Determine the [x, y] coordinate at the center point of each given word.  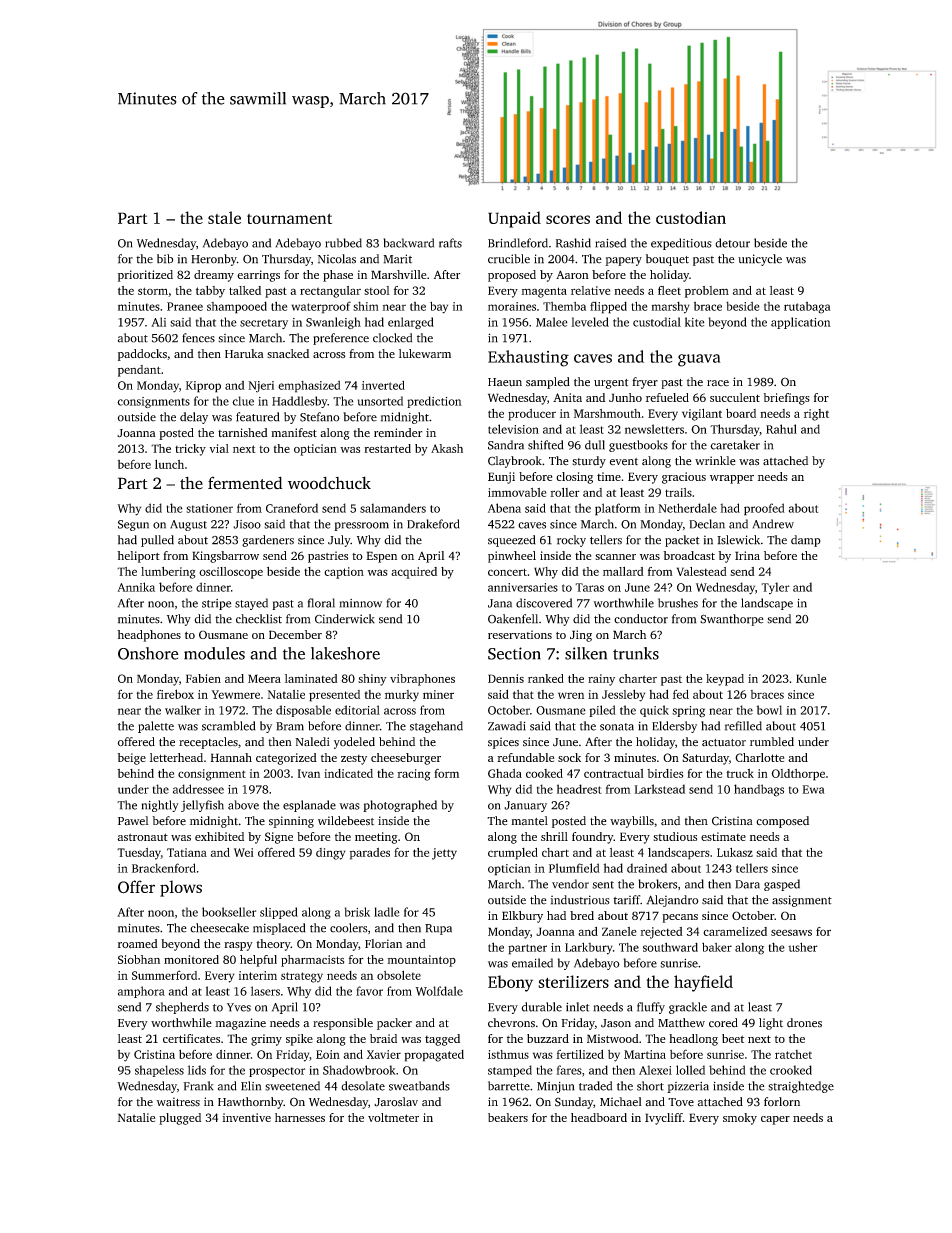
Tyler [775, 588]
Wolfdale [439, 991]
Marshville [398, 274]
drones [804, 1023]
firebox [175, 694]
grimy [266, 1040]
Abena [504, 508]
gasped [782, 885]
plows [181, 888]
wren [571, 695]
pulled [157, 541]
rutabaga [807, 308]
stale [224, 217]
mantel [529, 821]
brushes [678, 603]
